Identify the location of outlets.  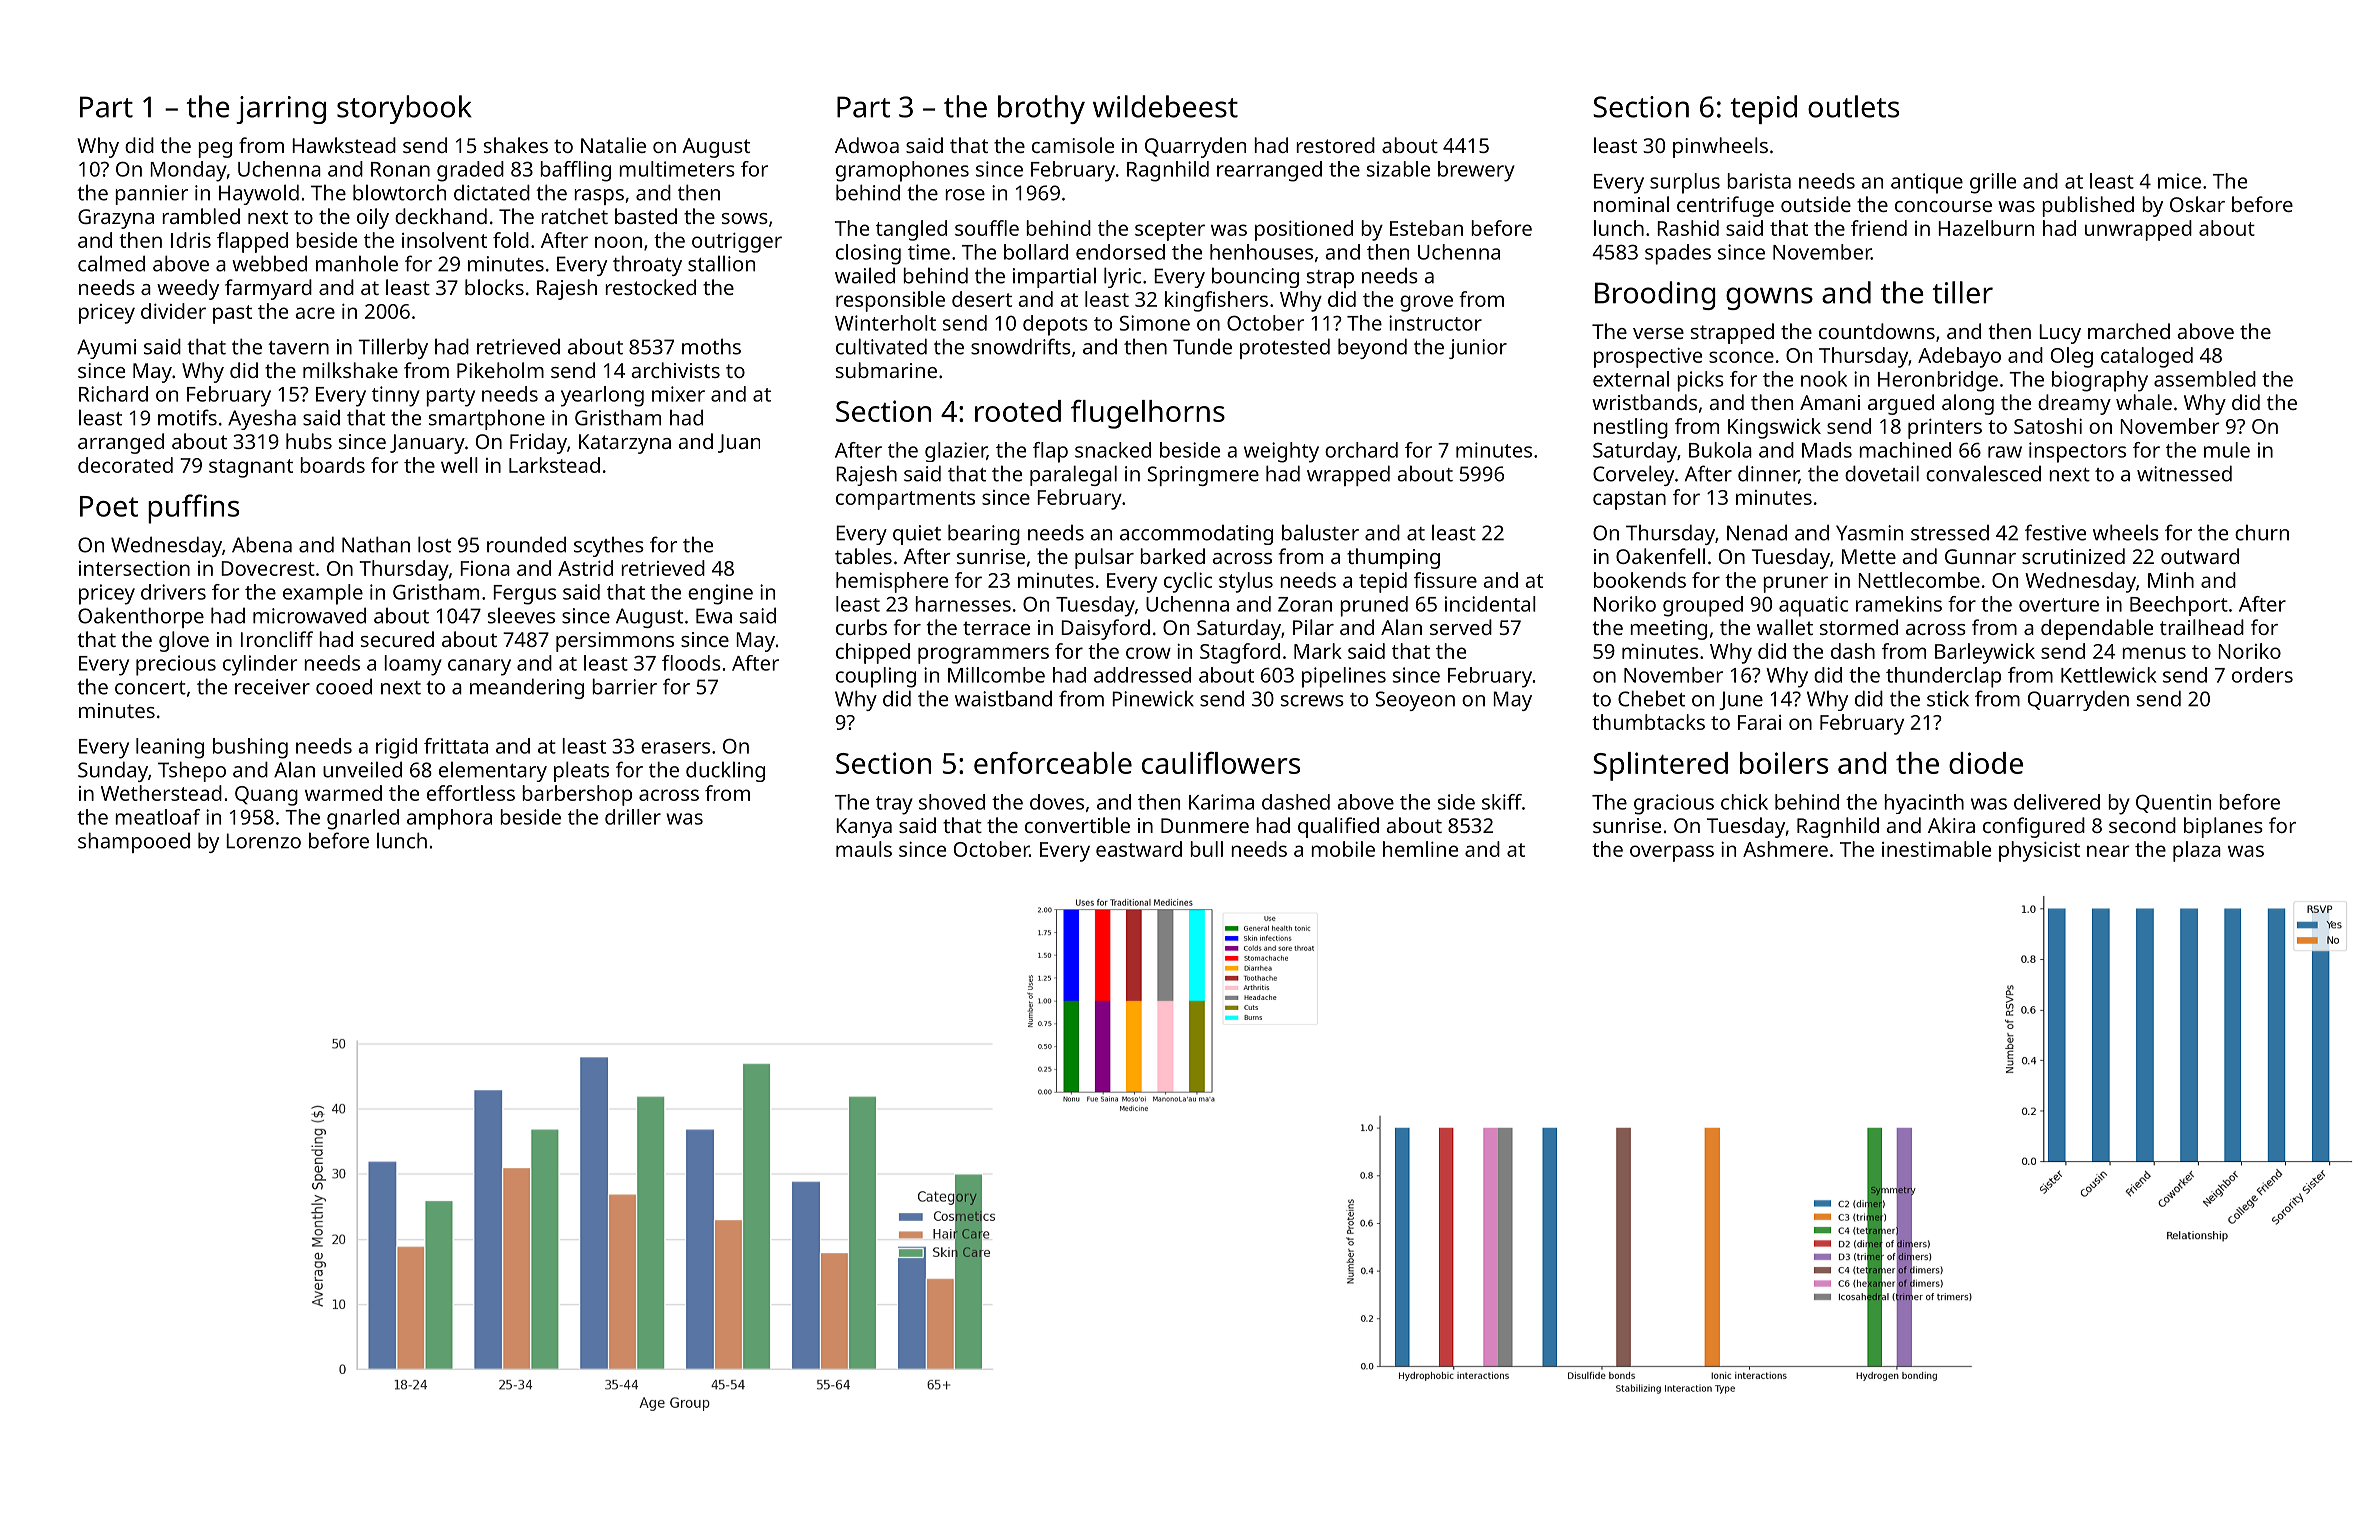
(1853, 106).
